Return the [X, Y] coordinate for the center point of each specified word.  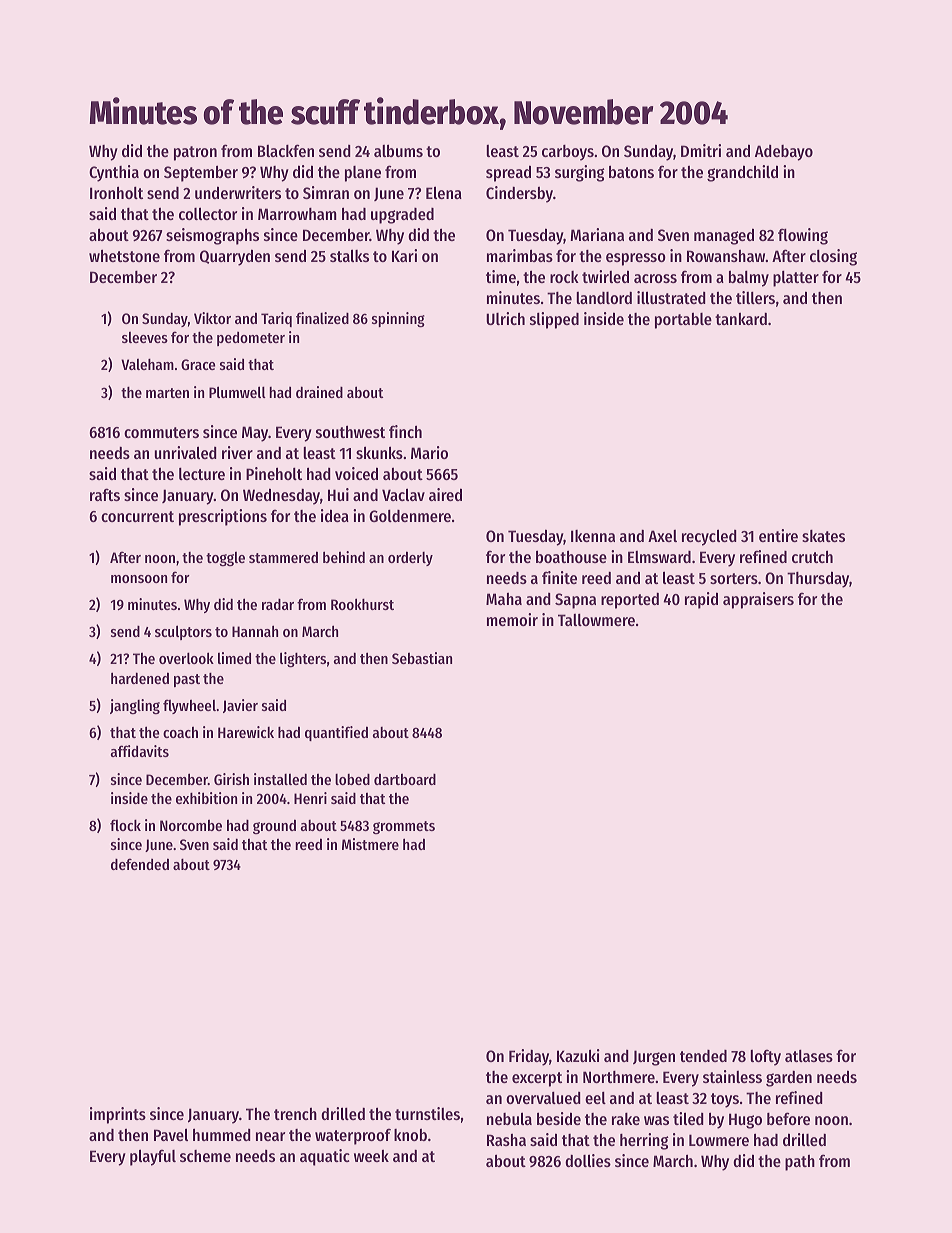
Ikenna [593, 536]
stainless [732, 1076]
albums [398, 150]
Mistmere [370, 844]
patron [195, 153]
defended [140, 864]
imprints [118, 1115]
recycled [709, 537]
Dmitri [701, 150]
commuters [161, 432]
